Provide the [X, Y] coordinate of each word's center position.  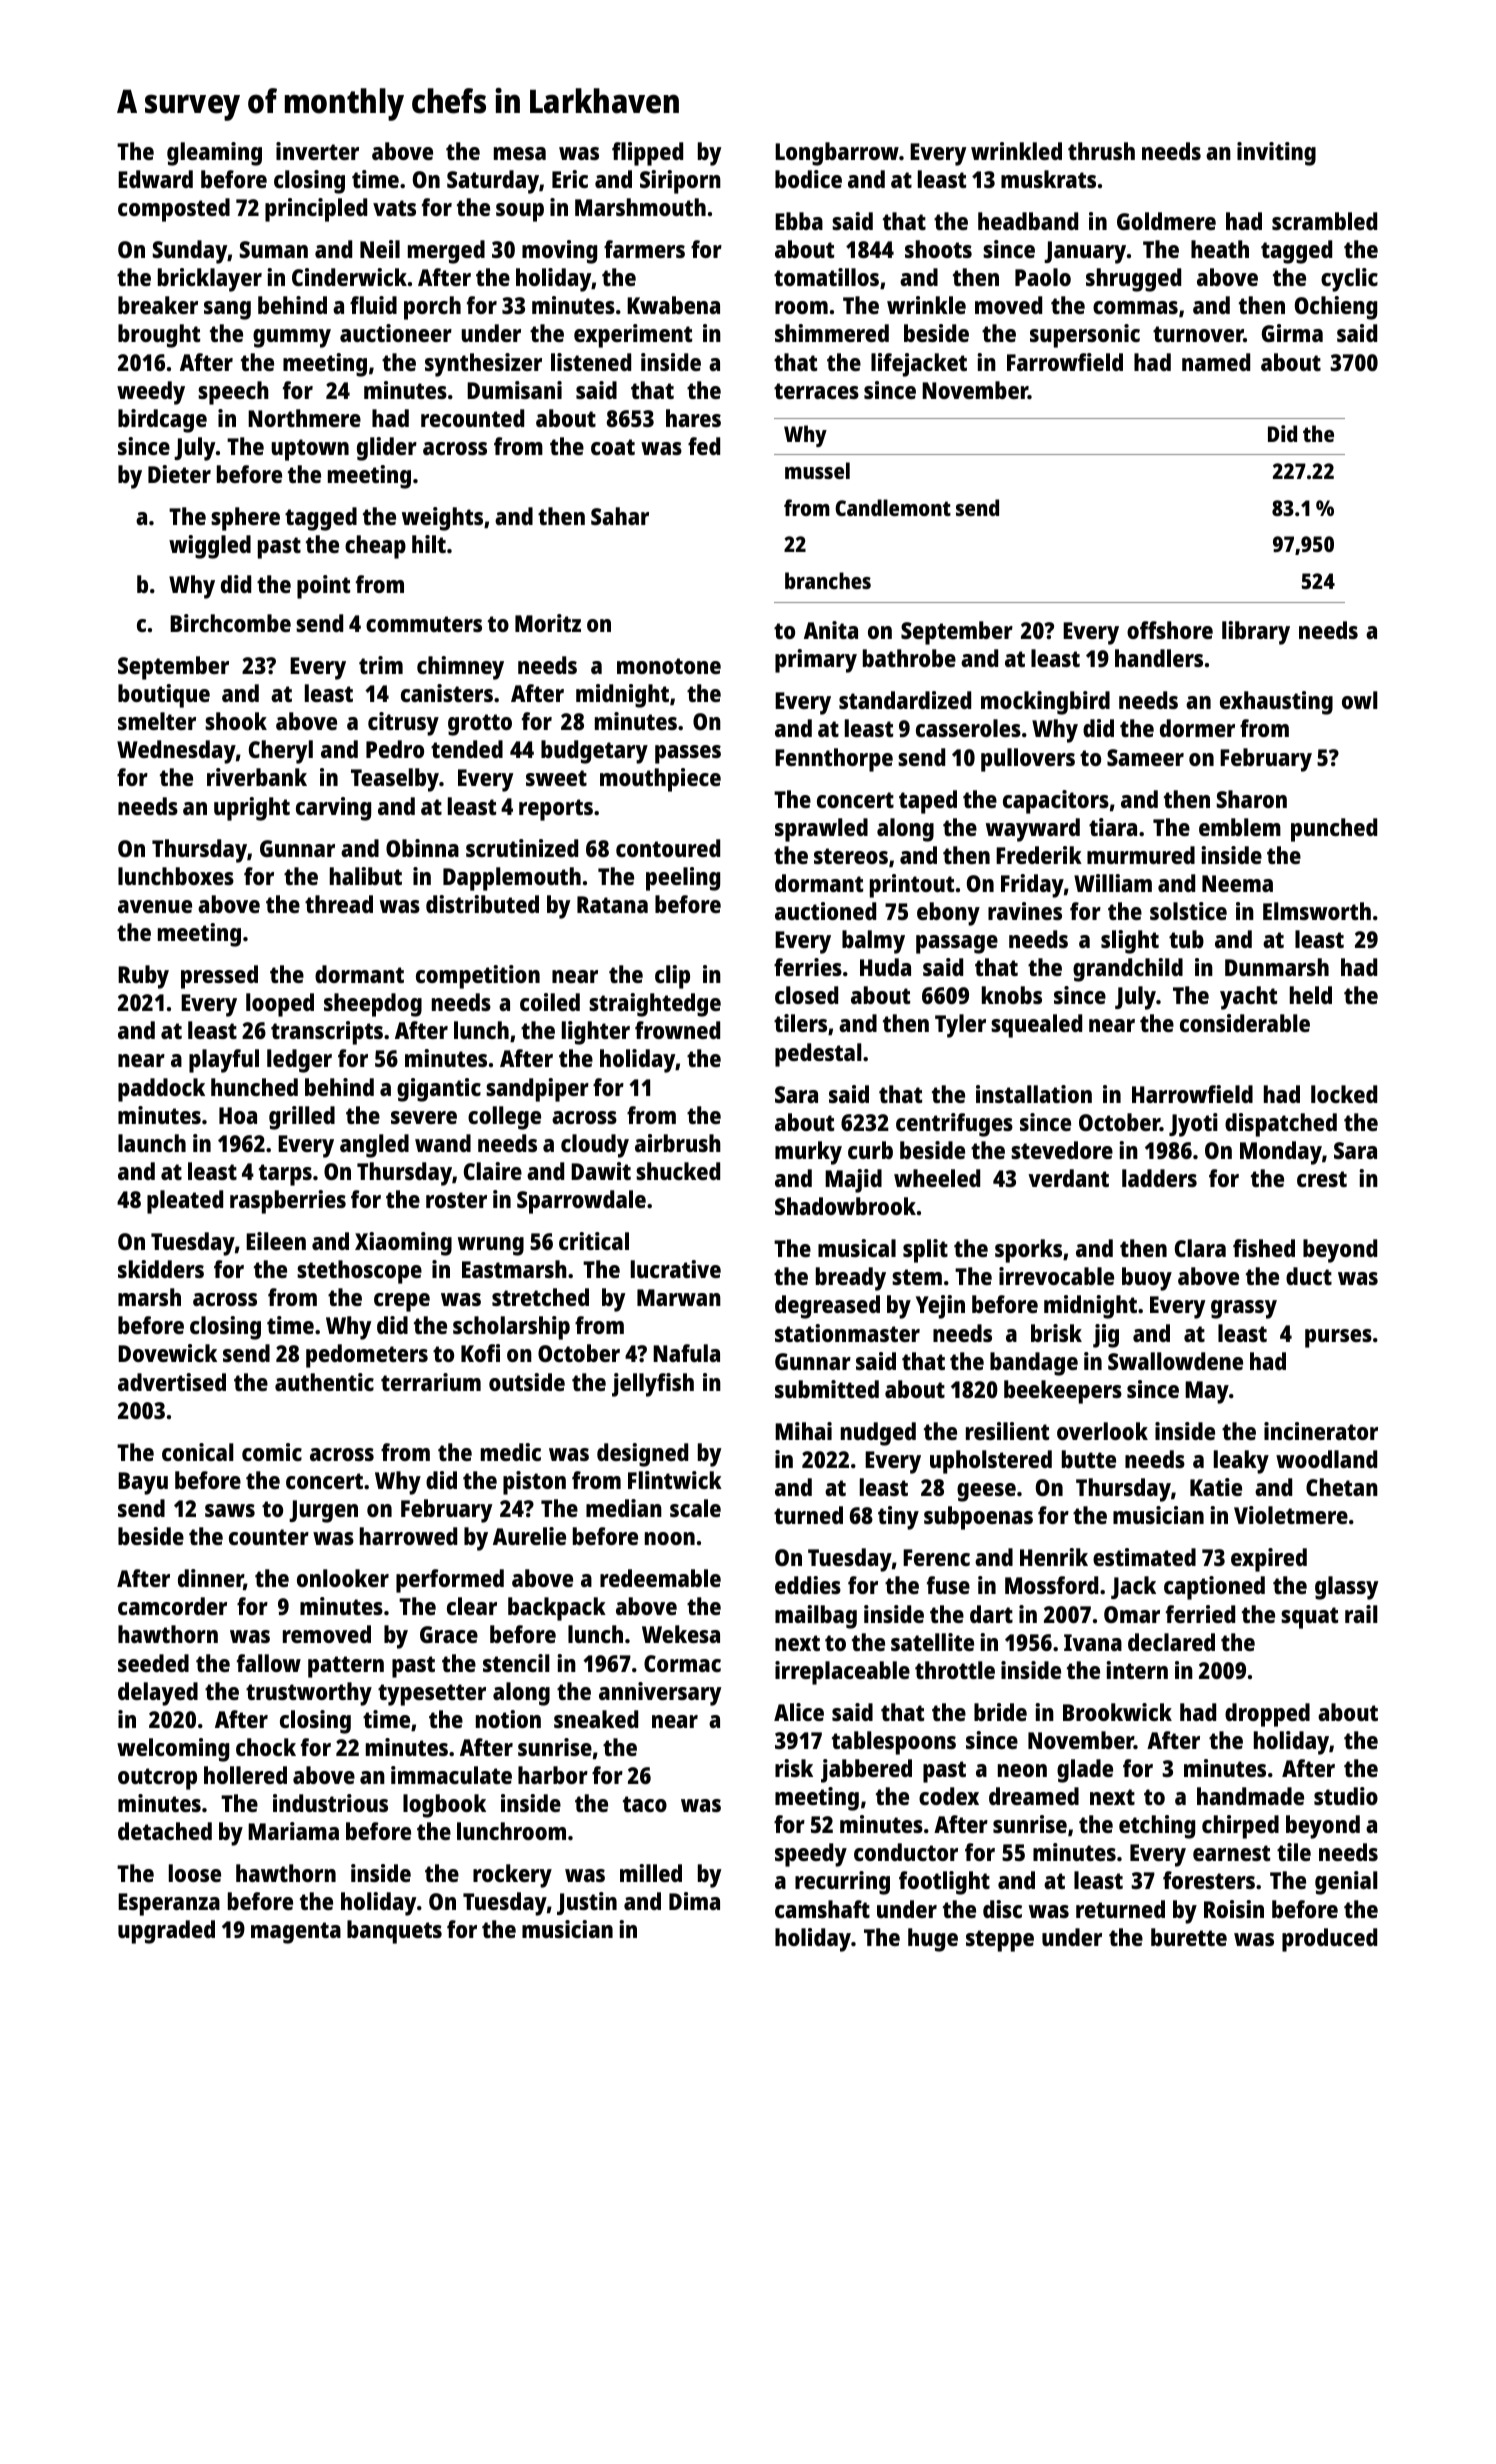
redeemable [660, 1578]
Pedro [395, 749]
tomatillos [826, 277]
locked [1344, 1094]
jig [1106, 1336]
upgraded [166, 1932]
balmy [873, 942]
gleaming [214, 154]
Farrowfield [1065, 362]
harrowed [408, 1536]
